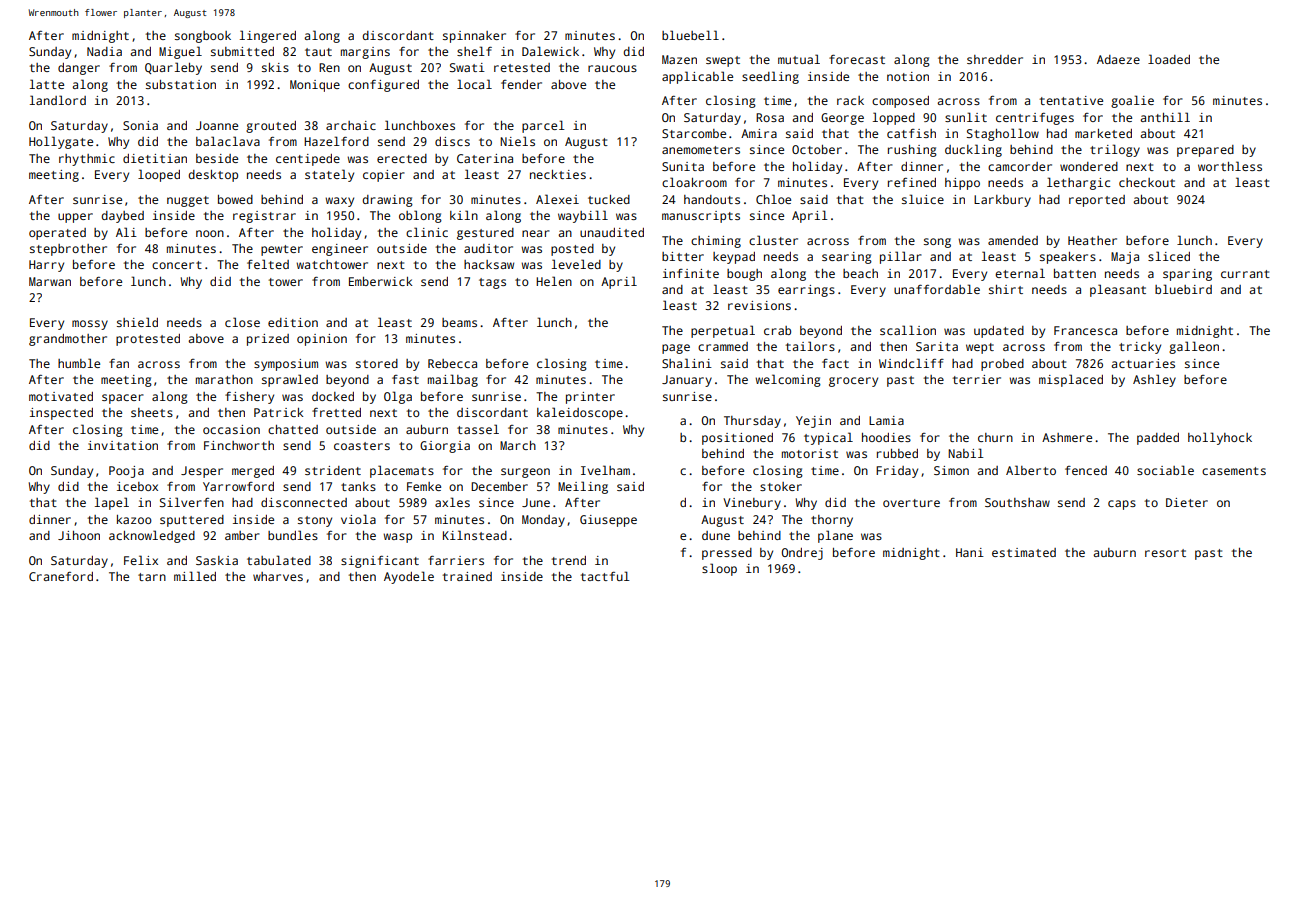 This screenshot has height=924, width=1308. I want to click on page, so click(676, 349).
